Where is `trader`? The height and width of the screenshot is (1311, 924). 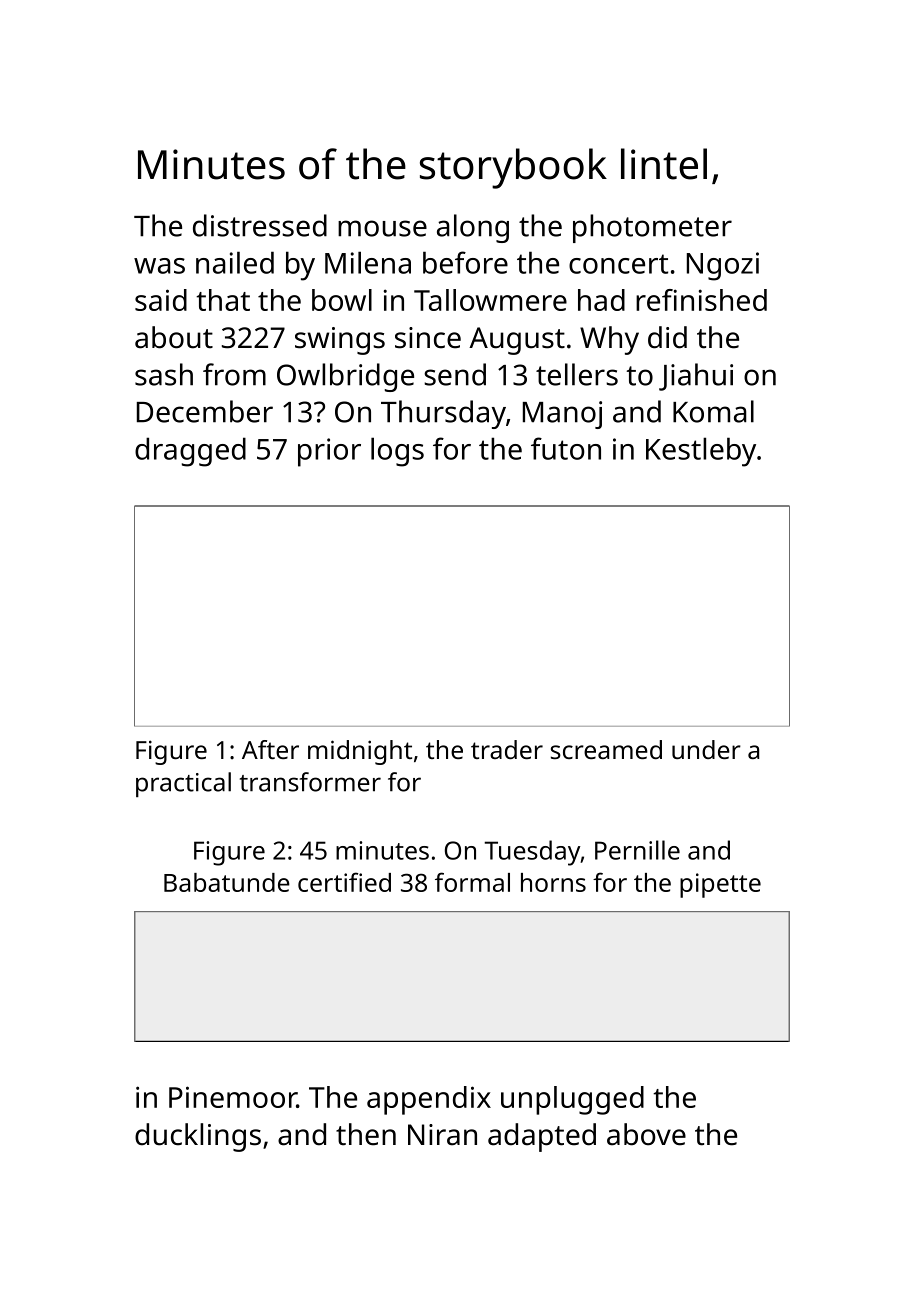
trader is located at coordinates (507, 749).
